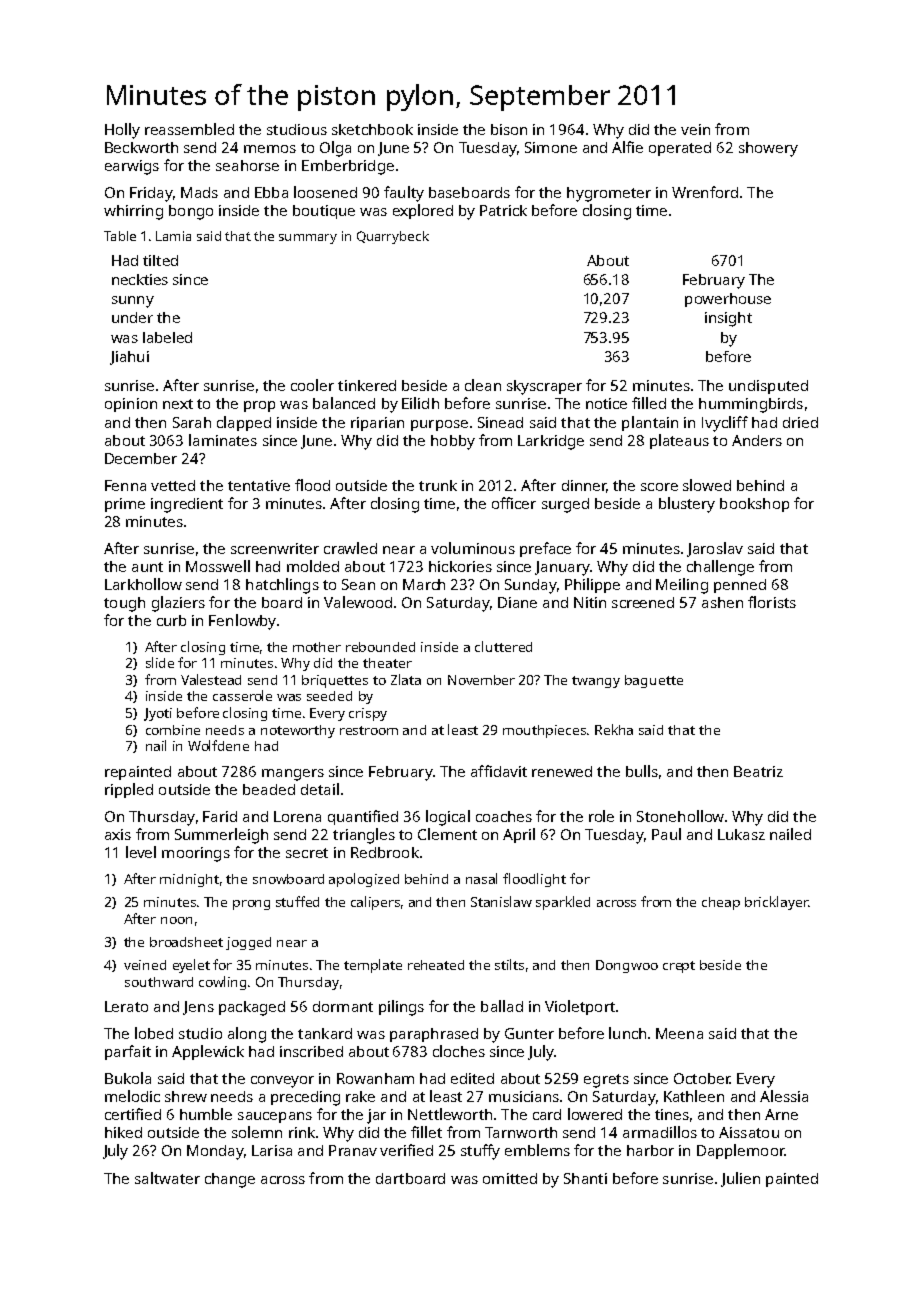  Describe the element at coordinates (308, 239) in the screenshot. I see `summary` at that location.
